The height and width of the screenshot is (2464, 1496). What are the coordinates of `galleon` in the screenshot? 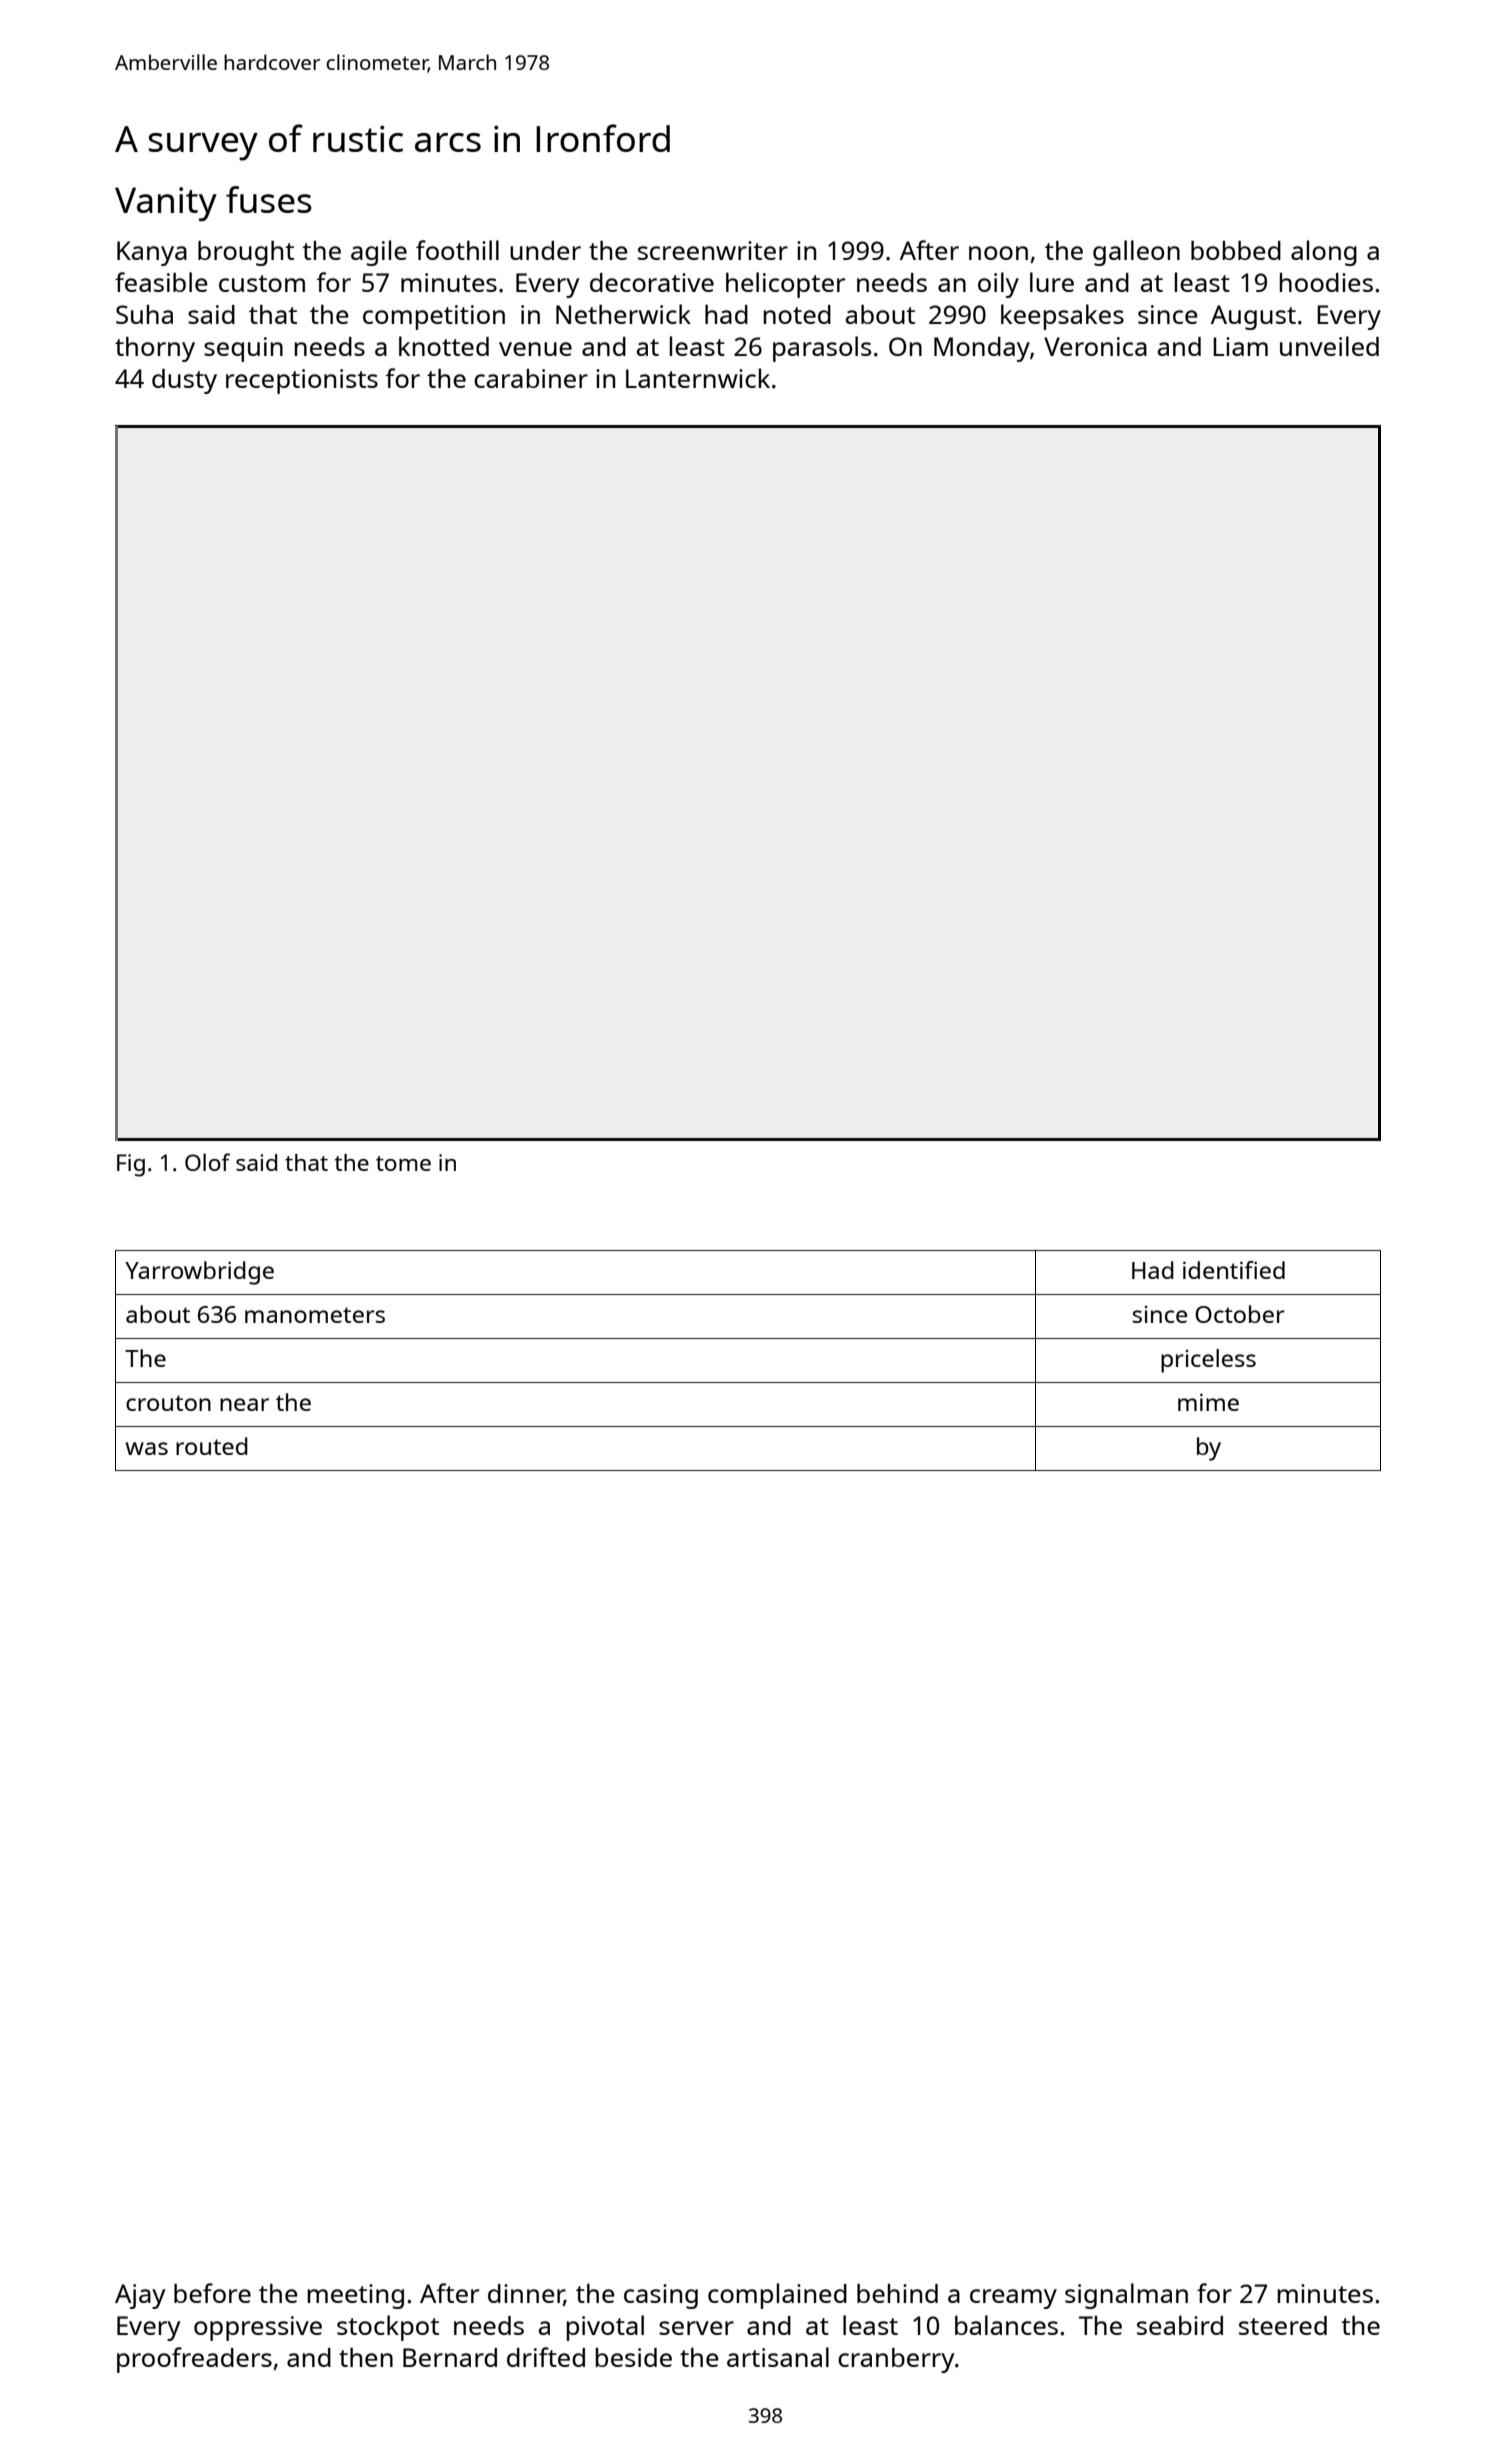 It's located at (1136, 253).
